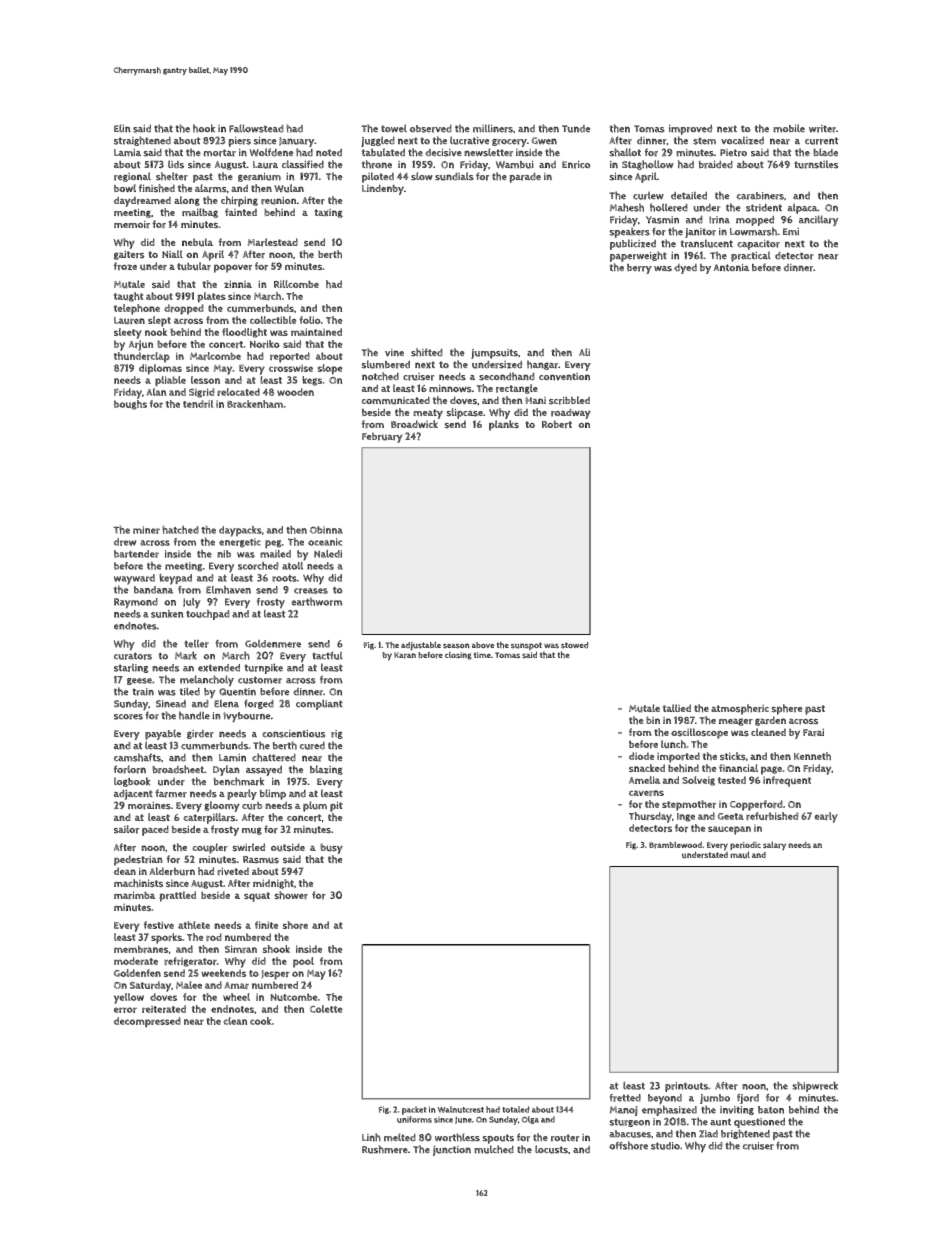  Describe the element at coordinates (494, 354) in the screenshot. I see `jumpsuits` at that location.
